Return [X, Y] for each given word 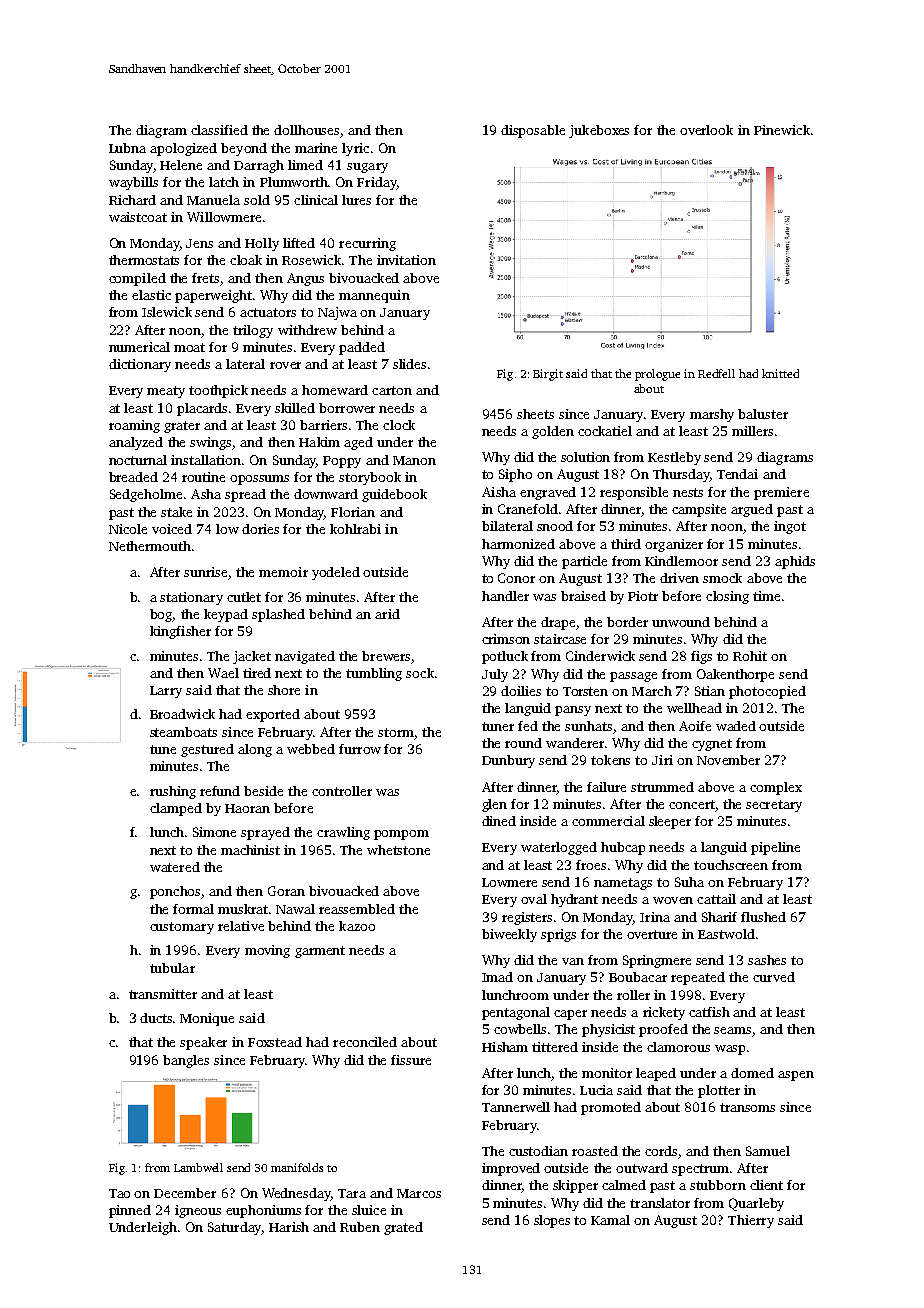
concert [692, 804]
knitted [780, 373]
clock [399, 425]
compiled [137, 279]
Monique [207, 1019]
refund [220, 791]
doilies [521, 691]
